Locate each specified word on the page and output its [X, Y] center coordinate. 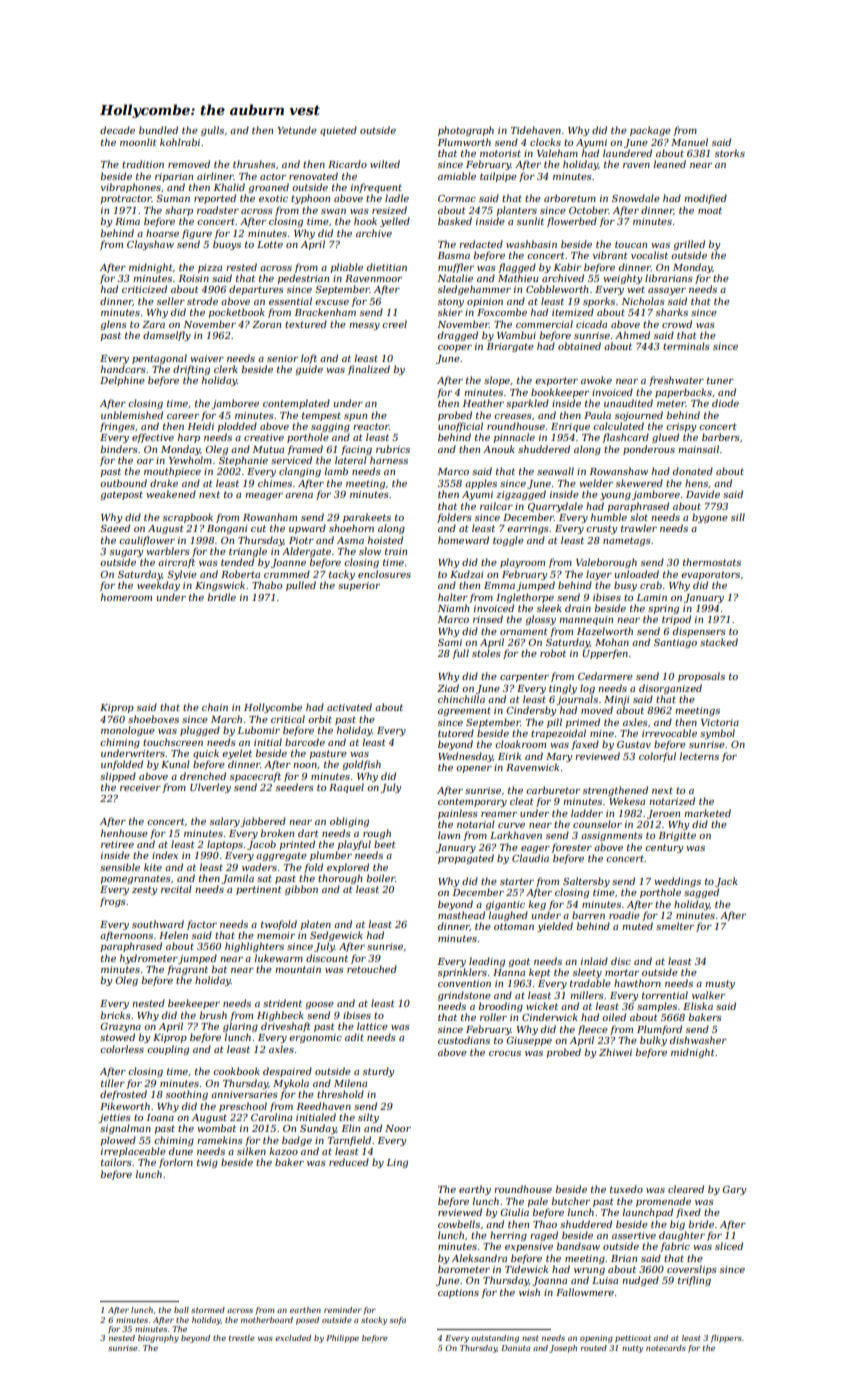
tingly [563, 689]
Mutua [268, 449]
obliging [349, 822]
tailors [116, 1162]
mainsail [698, 449]
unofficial [460, 427]
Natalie [455, 278]
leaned [669, 164]
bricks [116, 1015]
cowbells [459, 1224]
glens [113, 325]
